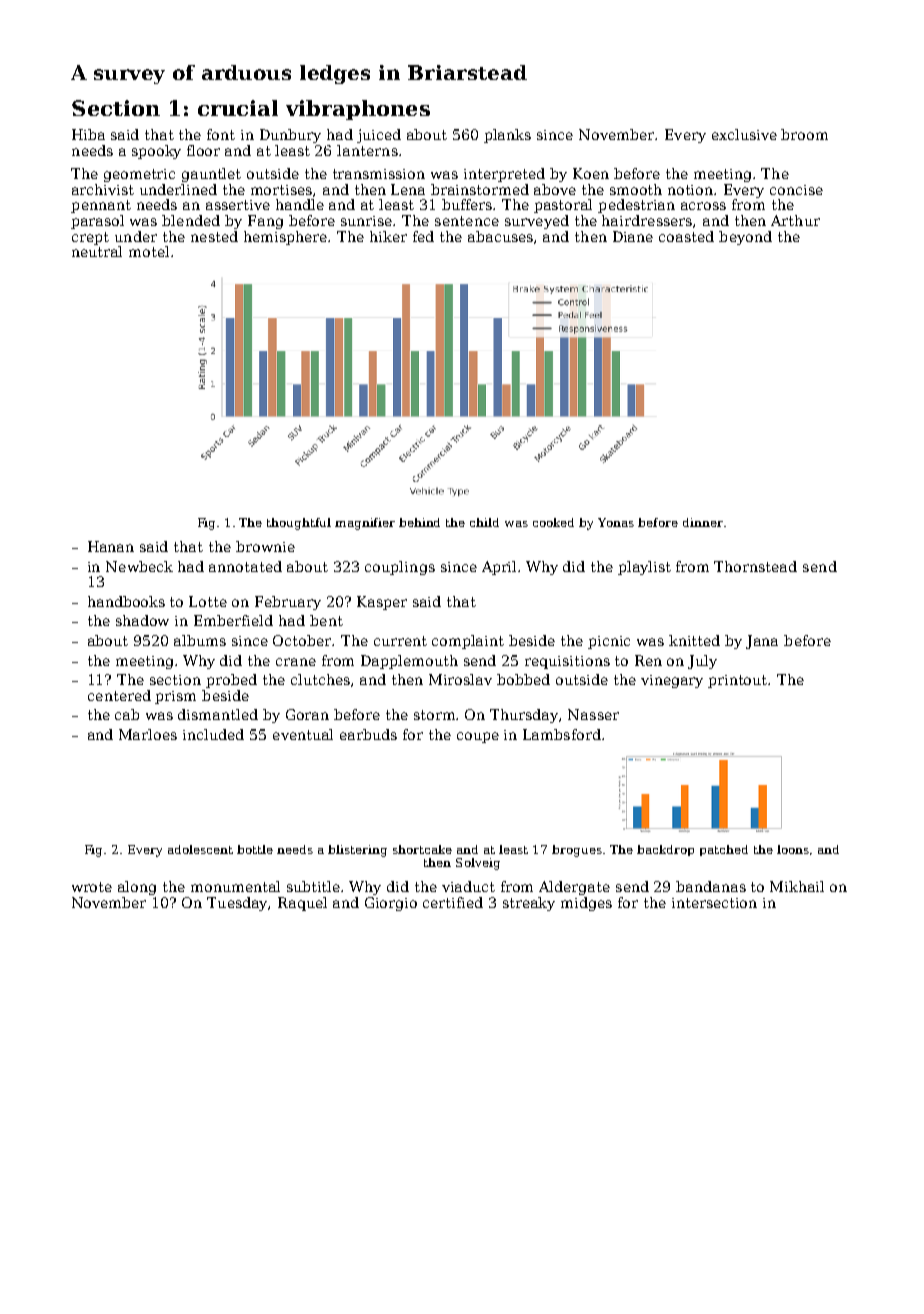 The width and height of the image is (924, 1314). What do you see at coordinates (504, 175) in the image?
I see `interpreted` at bounding box center [504, 175].
